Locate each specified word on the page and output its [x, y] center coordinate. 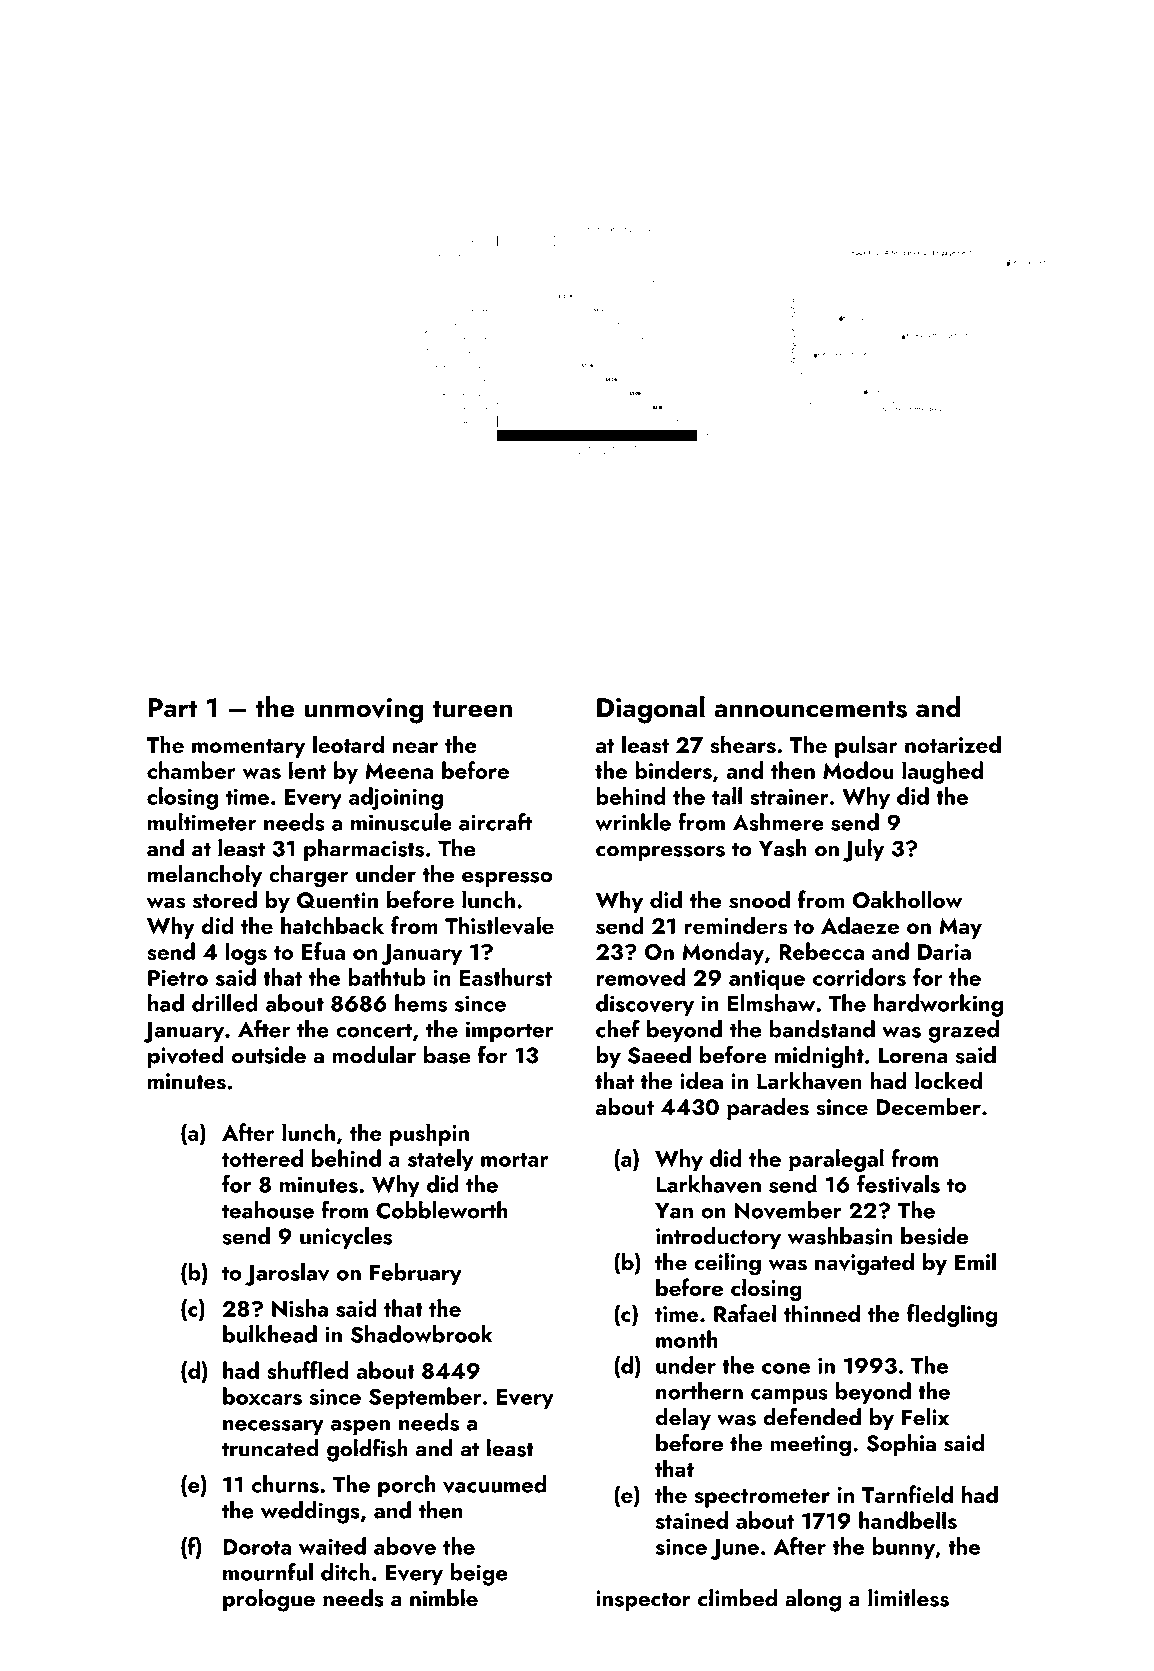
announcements [810, 709]
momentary [248, 748]
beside [934, 1236]
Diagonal [651, 710]
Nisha [300, 1308]
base [447, 1055]
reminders [736, 925]
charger [309, 876]
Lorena [913, 1055]
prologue [269, 1600]
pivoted [186, 1057]
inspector [643, 1600]
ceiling [727, 1264]
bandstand [822, 1029]
